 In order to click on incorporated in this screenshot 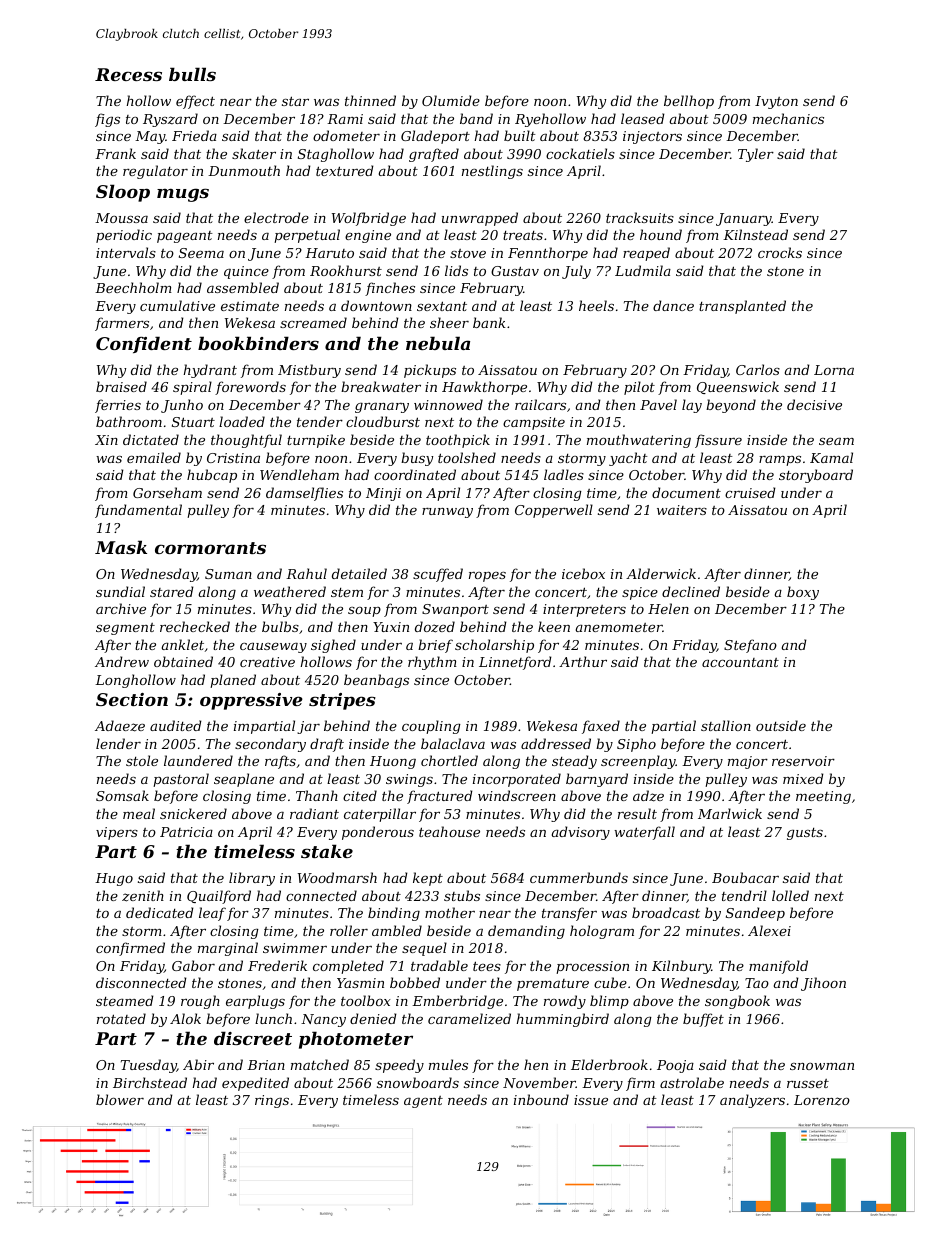, I will do `click(517, 780)`.
